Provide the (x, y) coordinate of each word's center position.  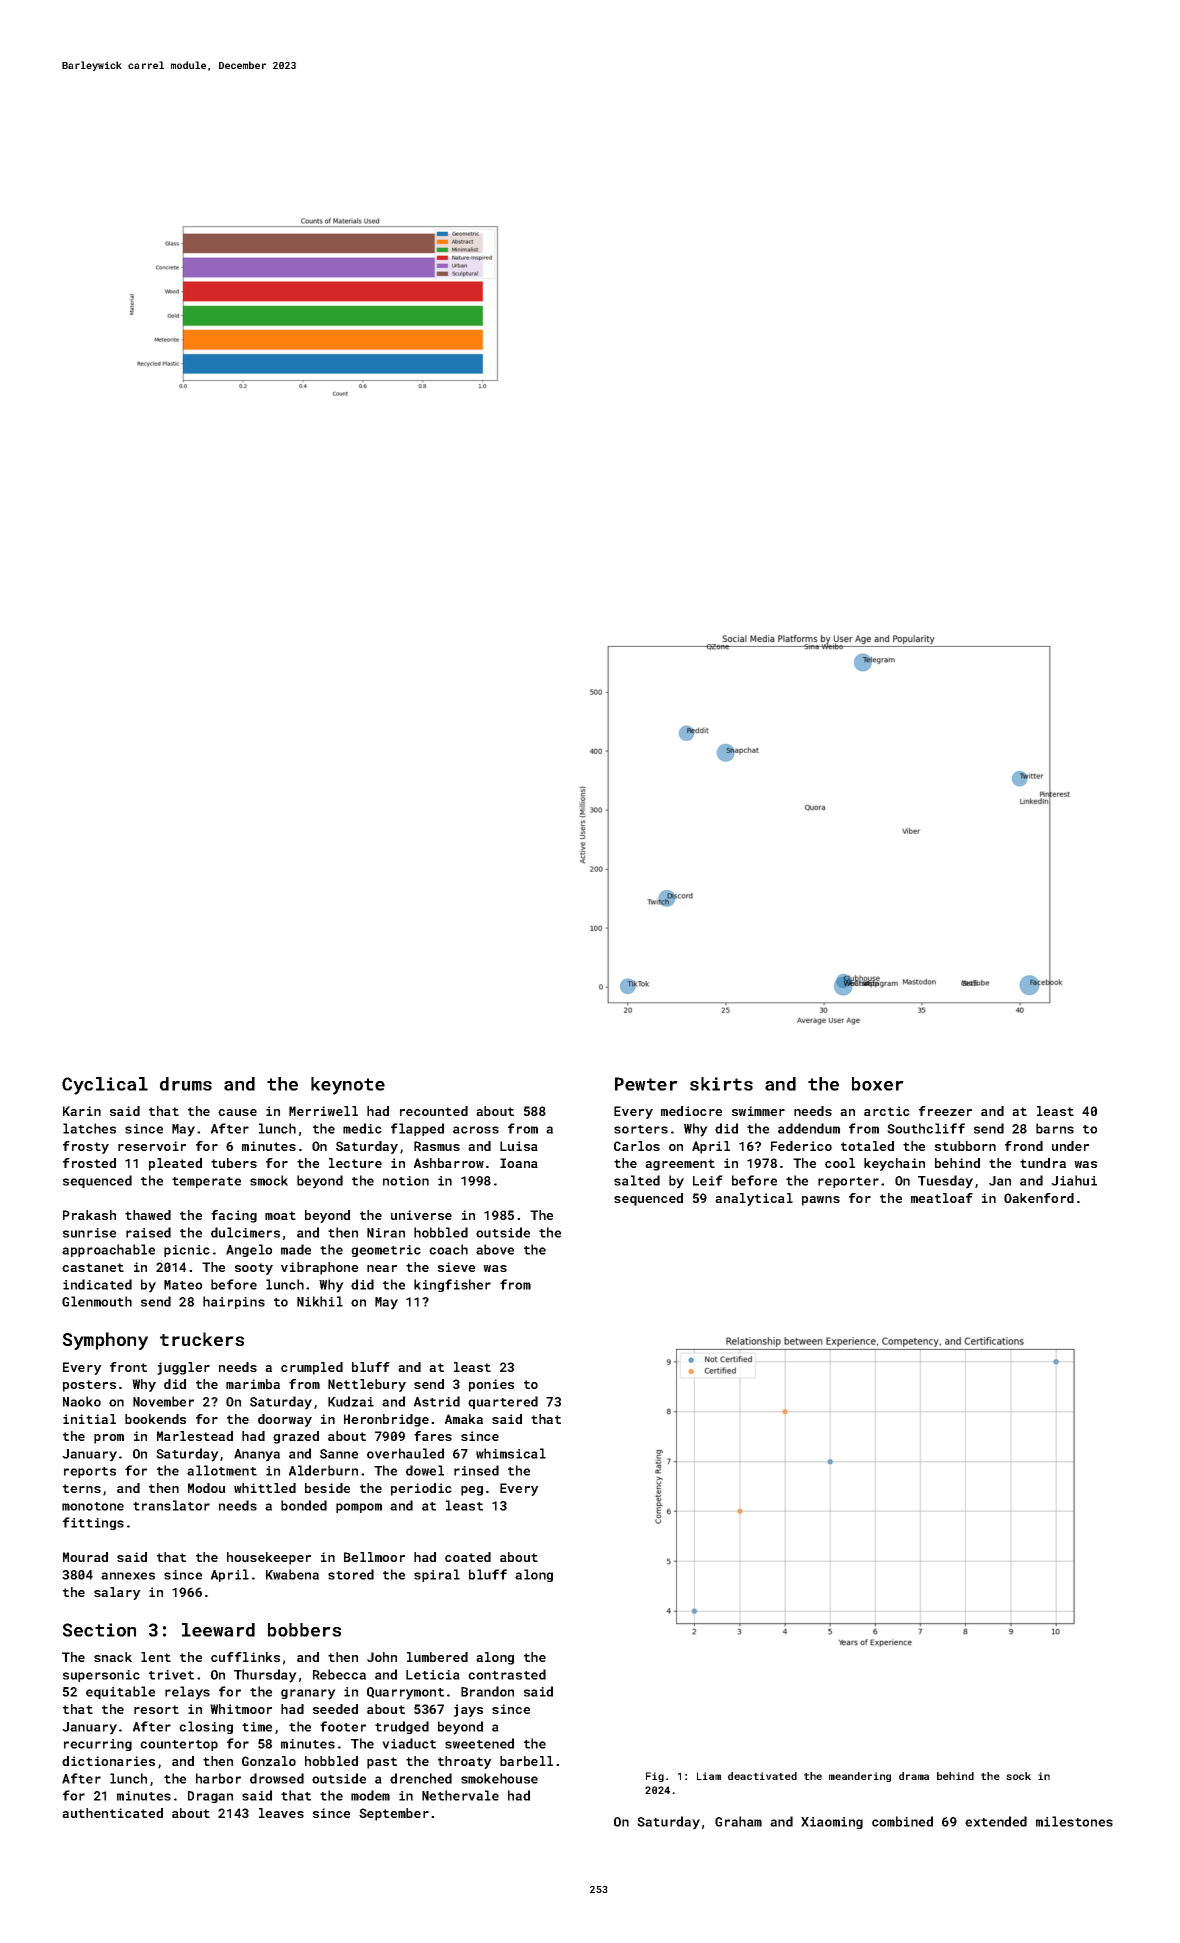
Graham (738, 1821)
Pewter (646, 1084)
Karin (82, 1111)
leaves (281, 1813)
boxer (878, 1084)
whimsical (511, 1453)
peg (472, 1491)
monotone (93, 1506)
